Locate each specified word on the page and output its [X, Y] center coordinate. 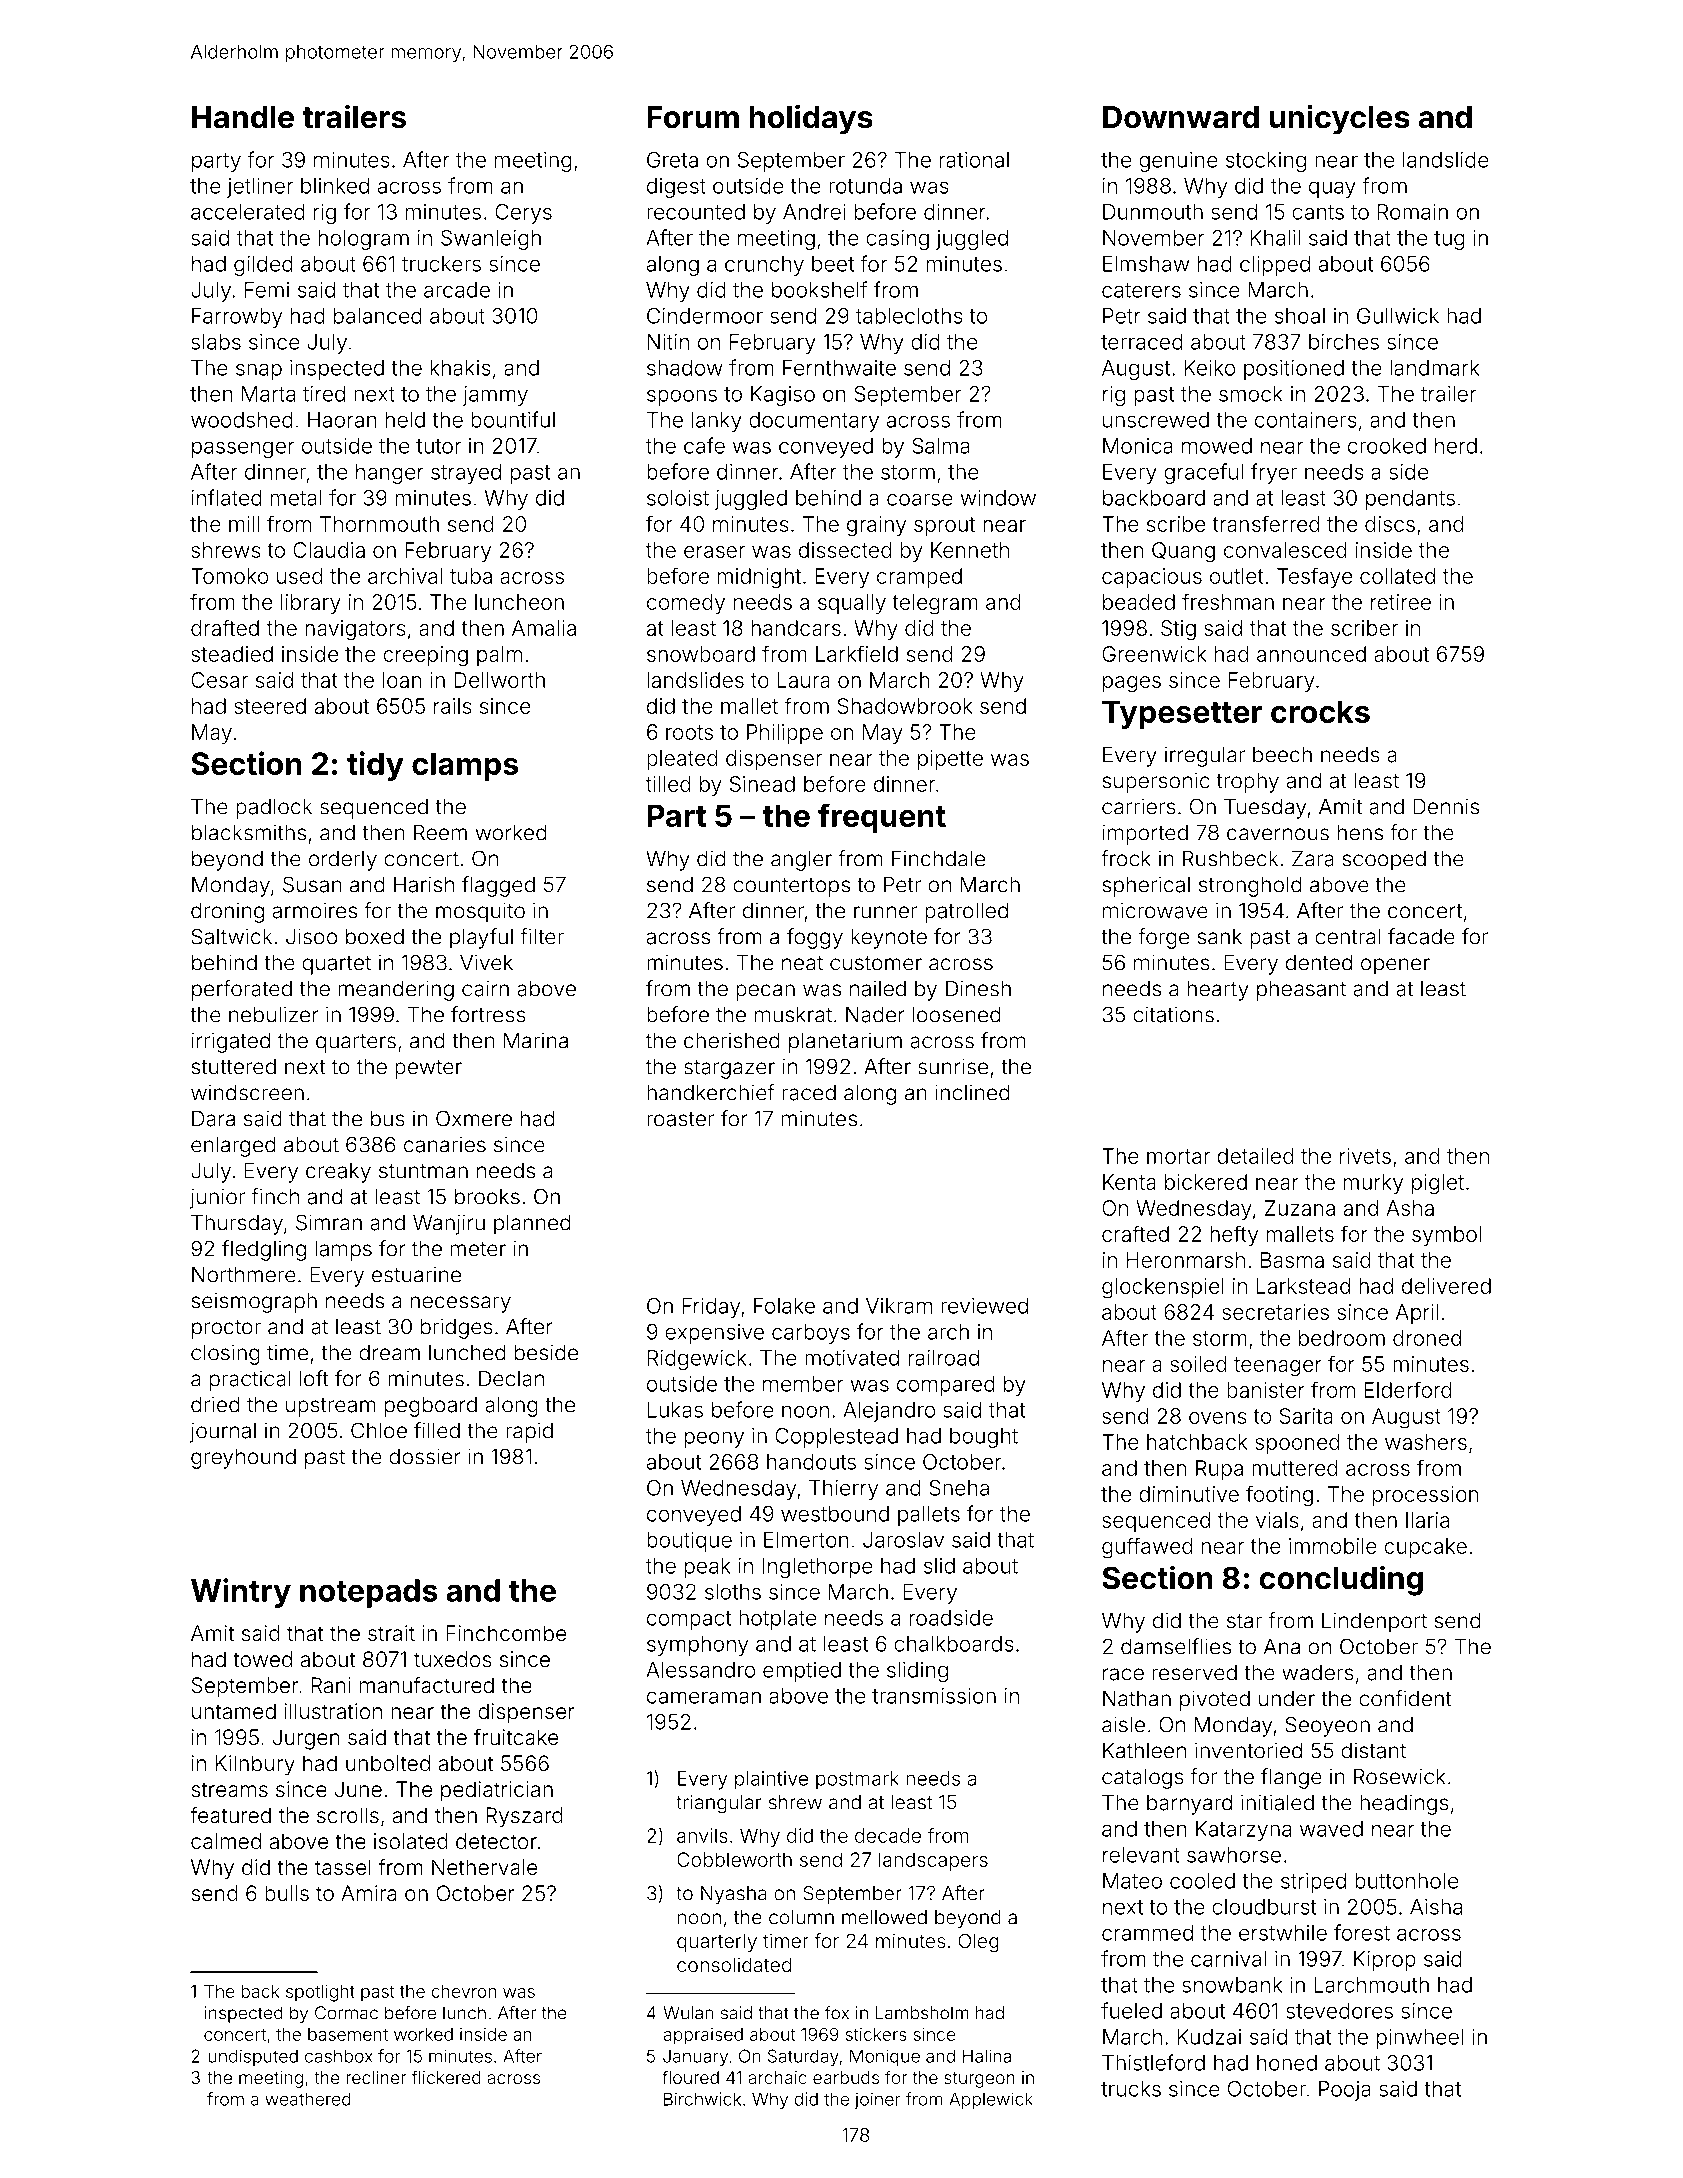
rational [974, 160]
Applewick [991, 2100]
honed [1287, 2063]
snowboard [701, 654]
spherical [1146, 886]
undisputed [253, 2057]
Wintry [241, 1593]
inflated [227, 497]
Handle [243, 117]
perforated [242, 990]
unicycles [1340, 119]
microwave [1155, 910]
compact [689, 1620]
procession [1426, 1496]
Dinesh [978, 988]
